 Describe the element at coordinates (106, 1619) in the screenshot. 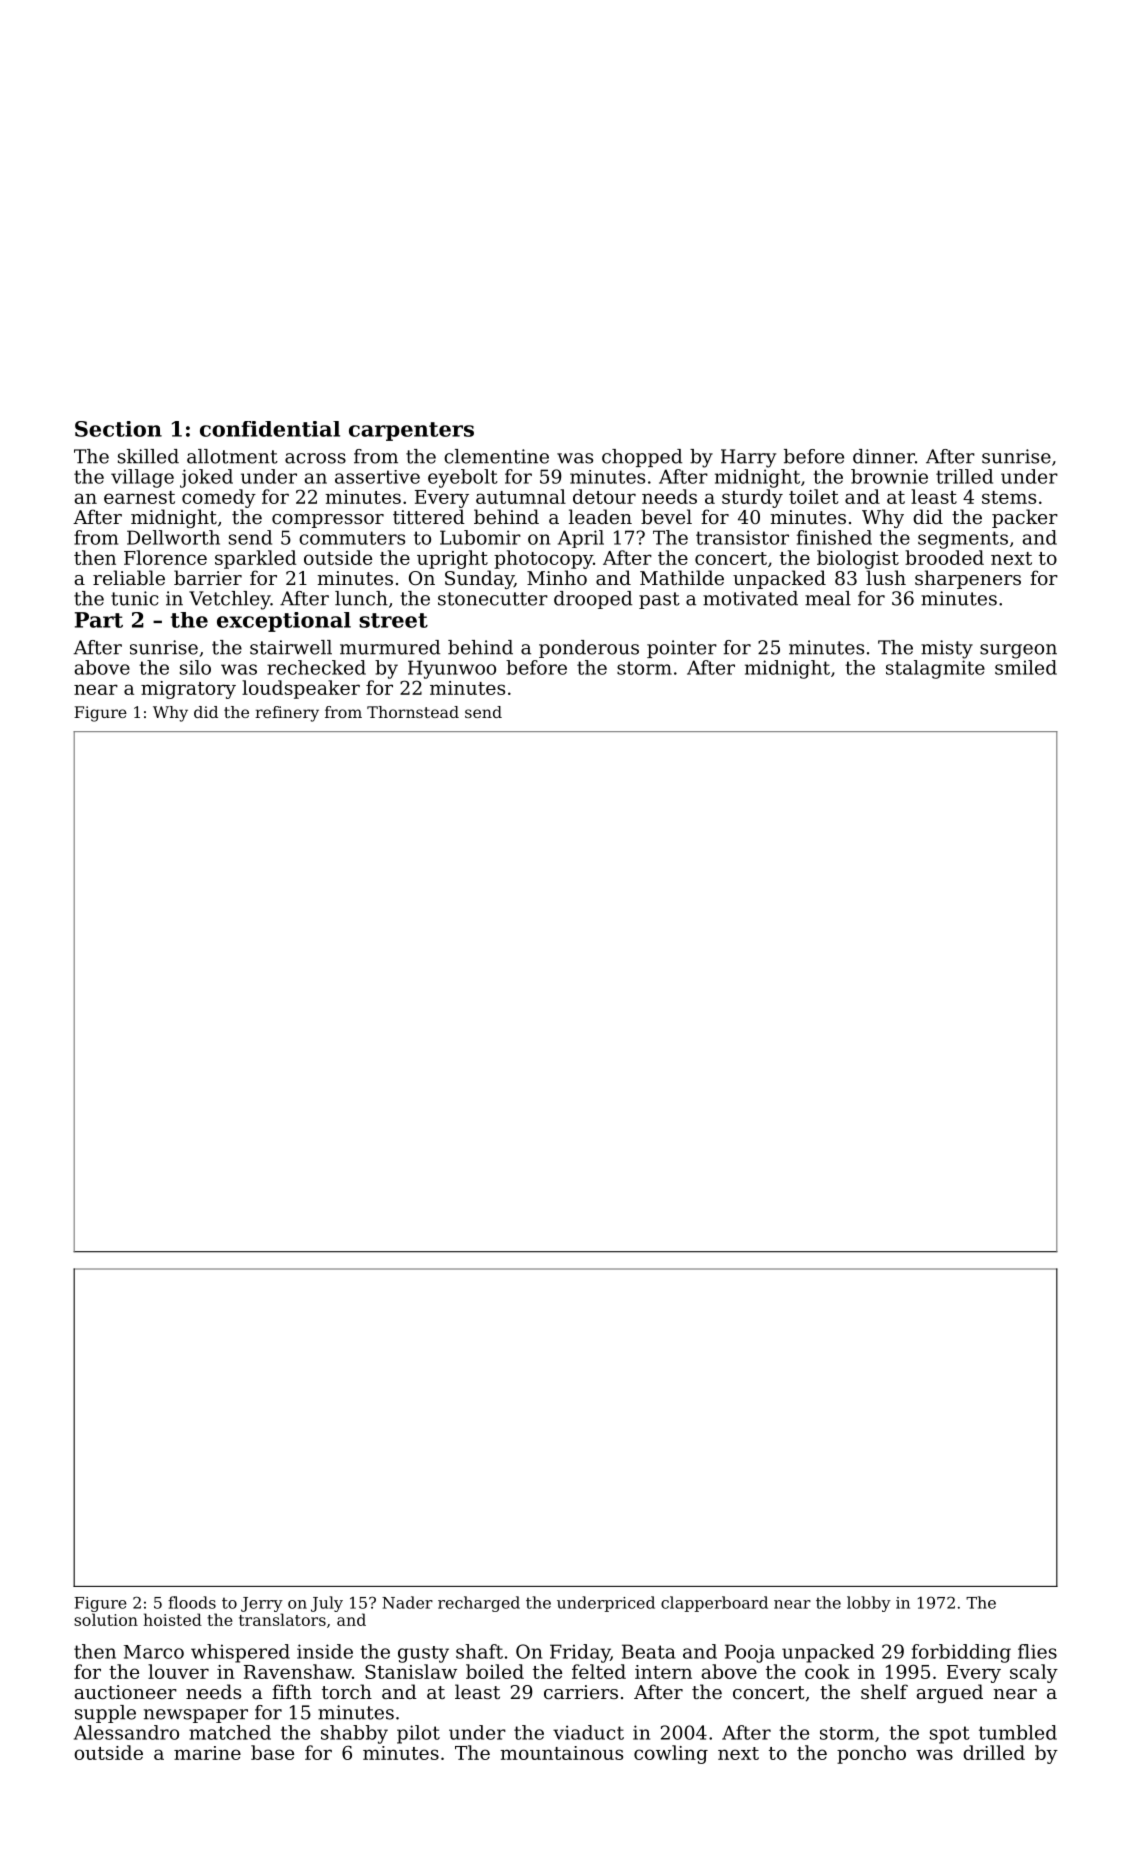

I see `solution` at that location.
